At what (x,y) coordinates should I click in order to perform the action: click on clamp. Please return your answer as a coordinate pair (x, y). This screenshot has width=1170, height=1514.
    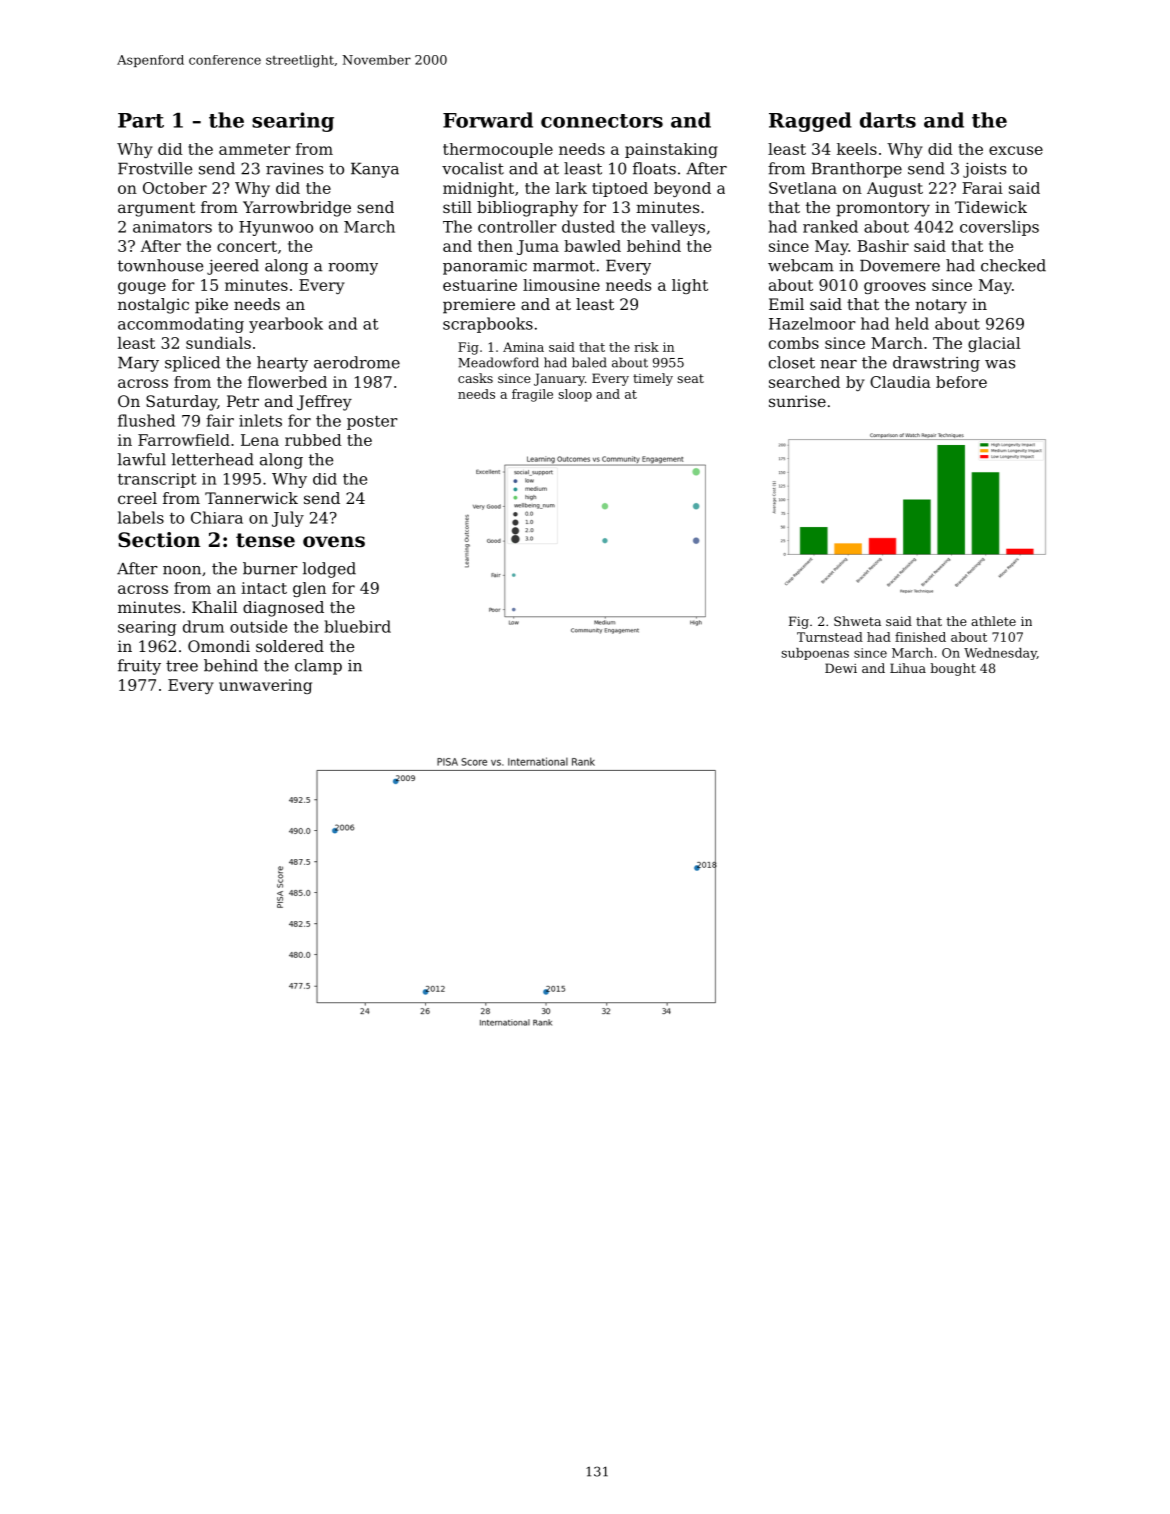
    Looking at the image, I should click on (318, 667).
